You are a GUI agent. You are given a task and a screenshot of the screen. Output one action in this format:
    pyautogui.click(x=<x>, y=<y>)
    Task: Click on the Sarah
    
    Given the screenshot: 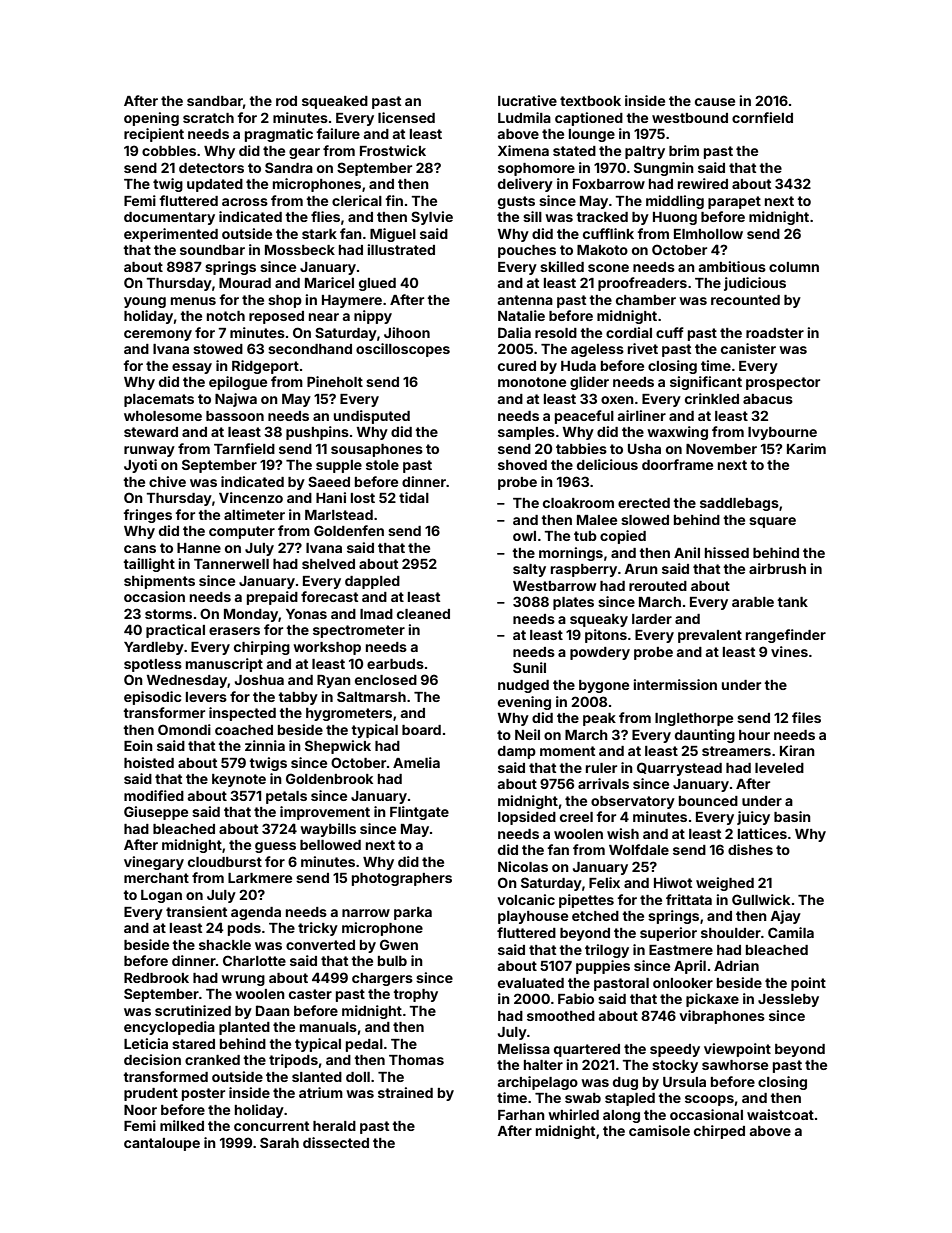 What is the action you would take?
    pyautogui.click(x=279, y=1142)
